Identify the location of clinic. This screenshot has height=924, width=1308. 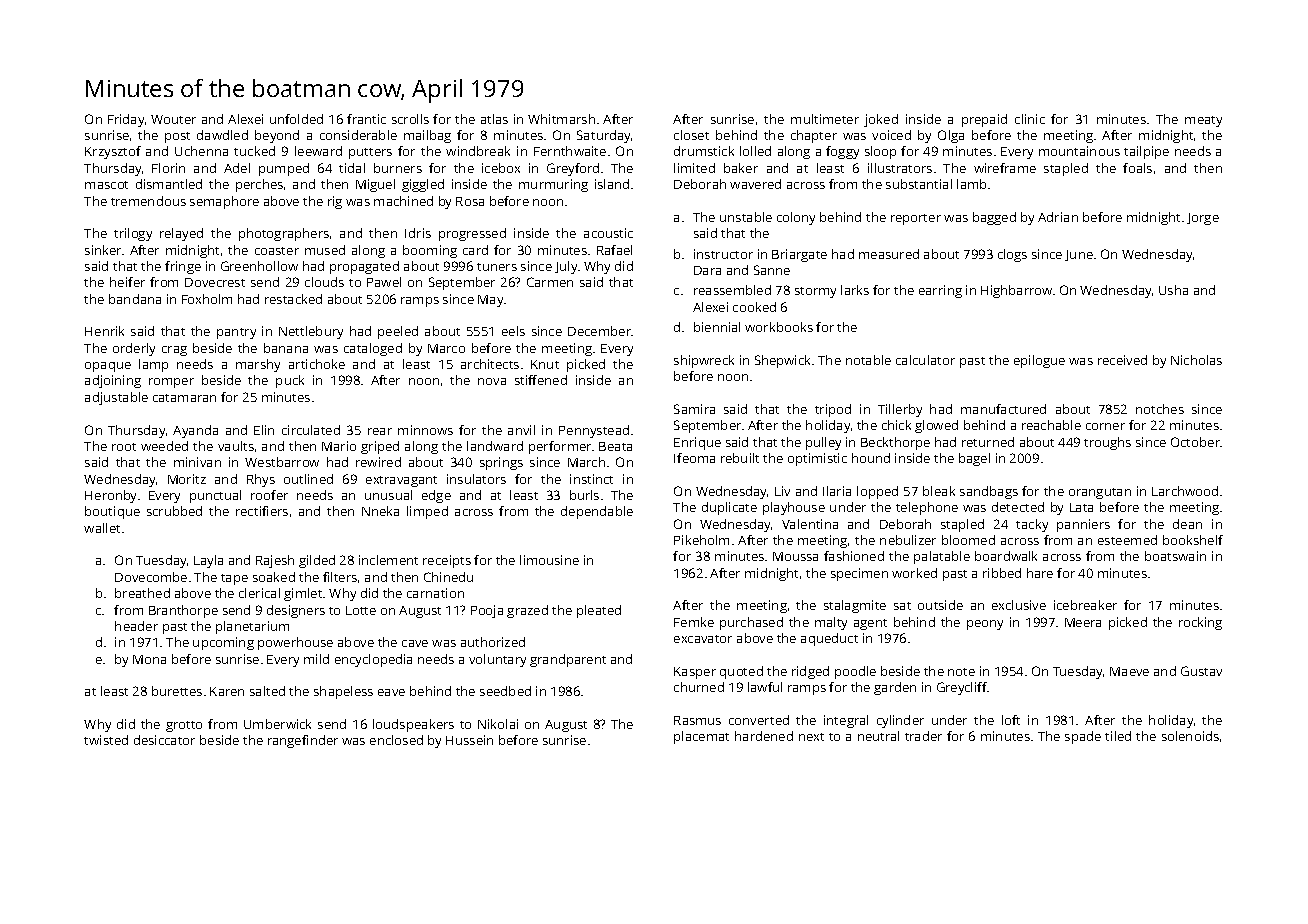
(1030, 119).
